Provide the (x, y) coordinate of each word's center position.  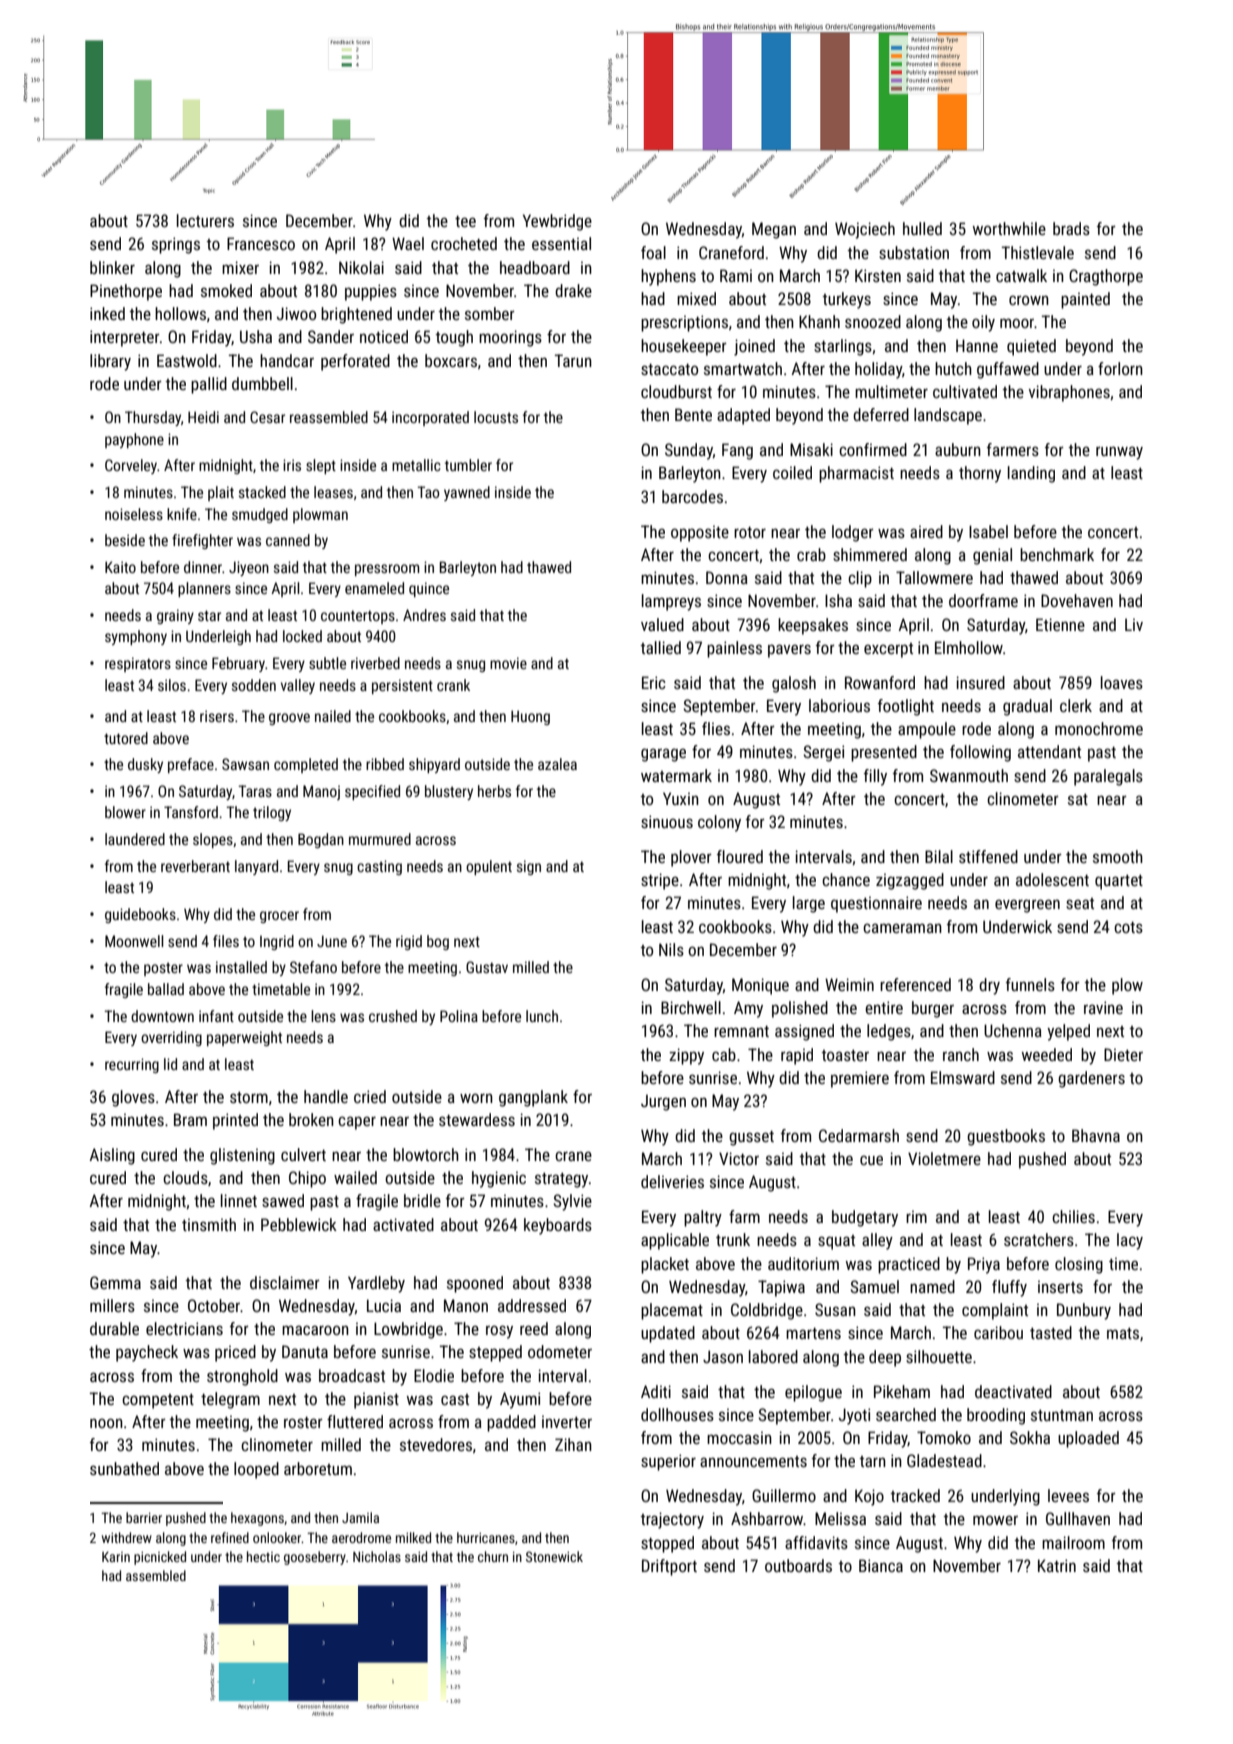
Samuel (874, 1286)
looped (256, 1470)
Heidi (203, 417)
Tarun (573, 360)
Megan (774, 230)
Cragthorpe (1106, 277)
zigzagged (910, 881)
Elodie (434, 1375)
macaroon (315, 1330)
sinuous (667, 821)
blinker (112, 267)
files (226, 941)
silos (172, 685)
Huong (530, 717)
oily (983, 323)
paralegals (1108, 777)
